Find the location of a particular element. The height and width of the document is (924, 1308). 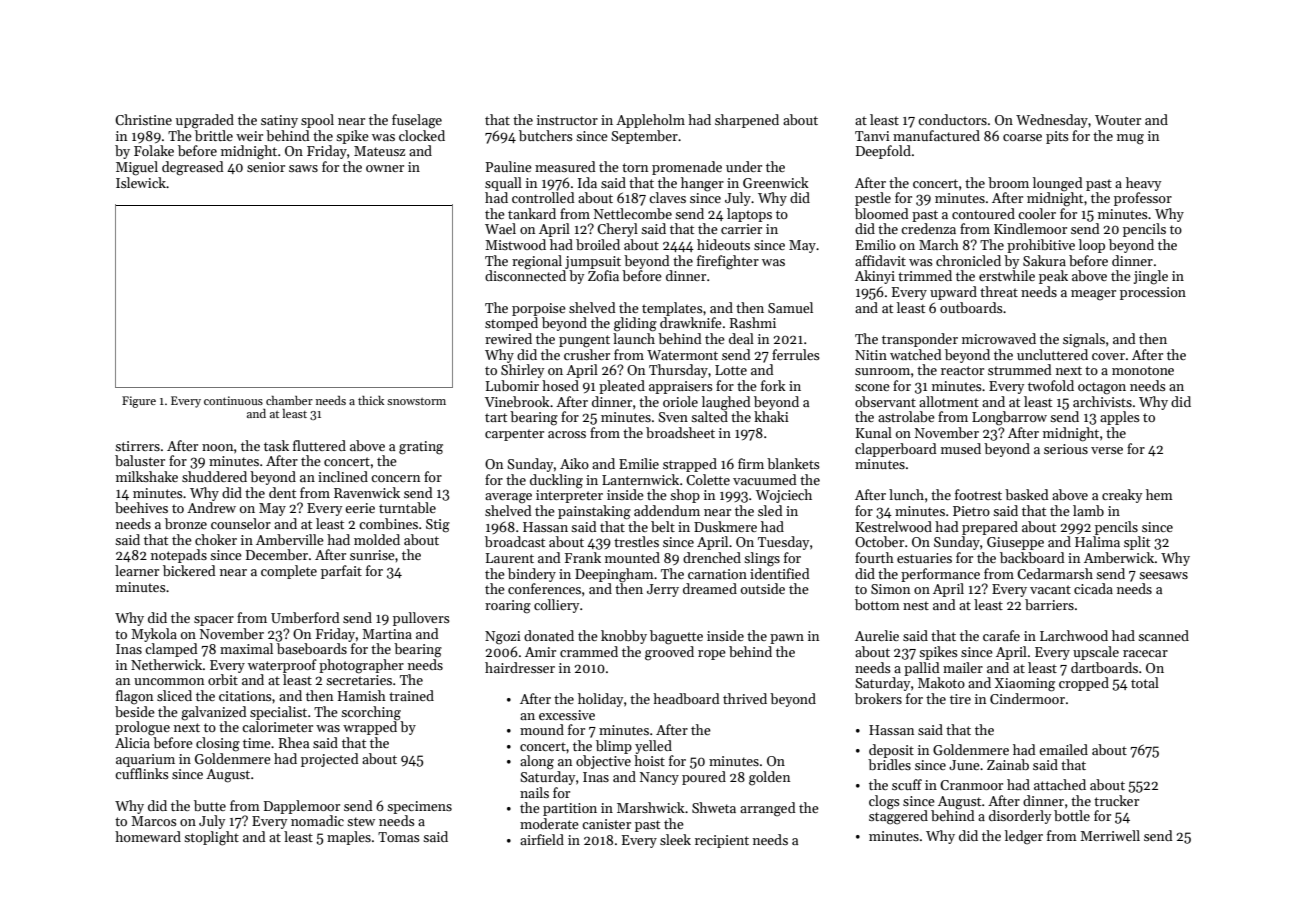

instructor is located at coordinates (567, 120).
